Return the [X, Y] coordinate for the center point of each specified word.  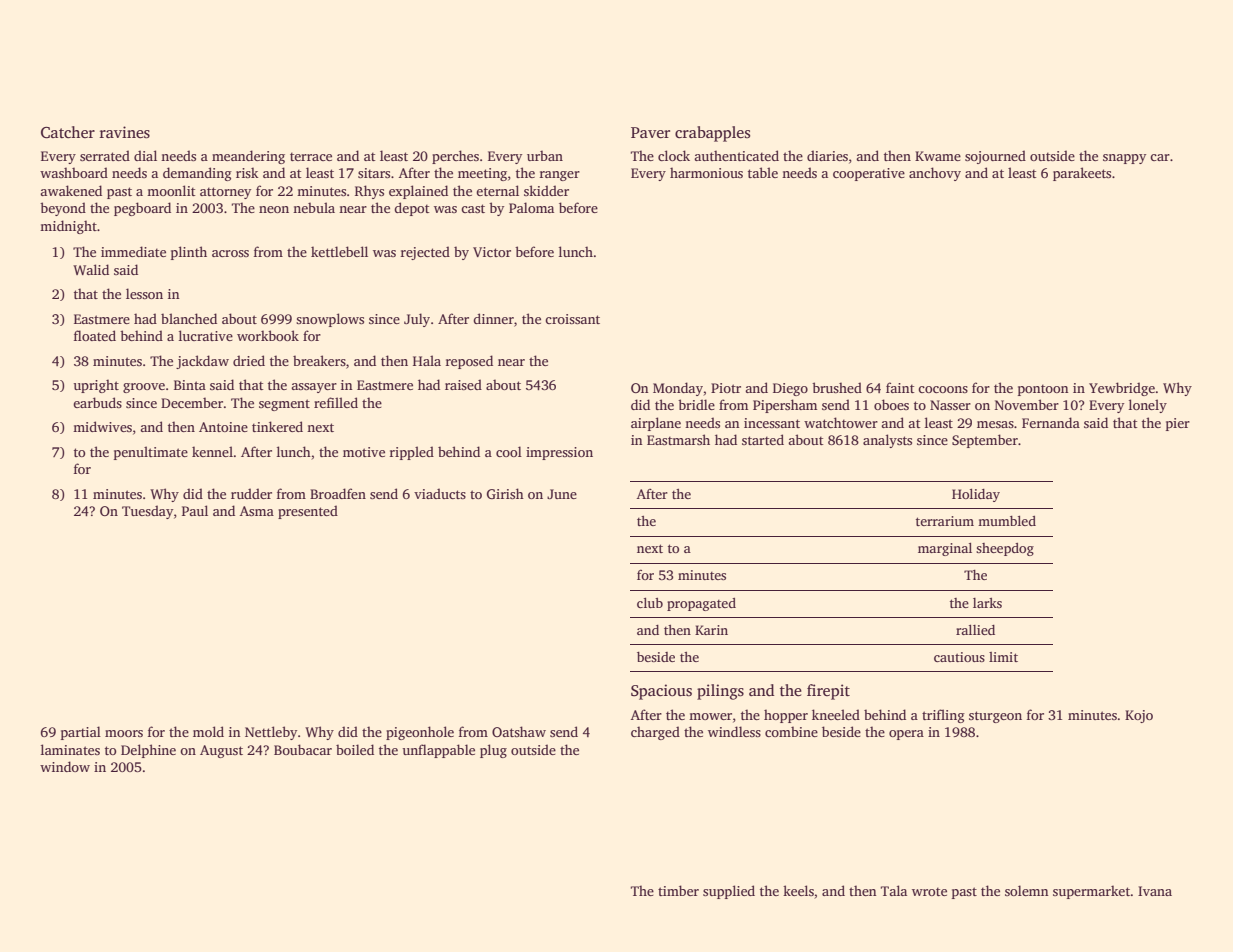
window [65, 766]
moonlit [171, 190]
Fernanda [1051, 422]
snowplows [330, 320]
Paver [650, 132]
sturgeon [995, 717]
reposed [469, 362]
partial [81, 733]
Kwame [938, 156]
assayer [314, 388]
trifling [943, 716]
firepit [828, 692]
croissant [572, 319]
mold [208, 731]
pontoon [1043, 390]
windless [734, 731]
